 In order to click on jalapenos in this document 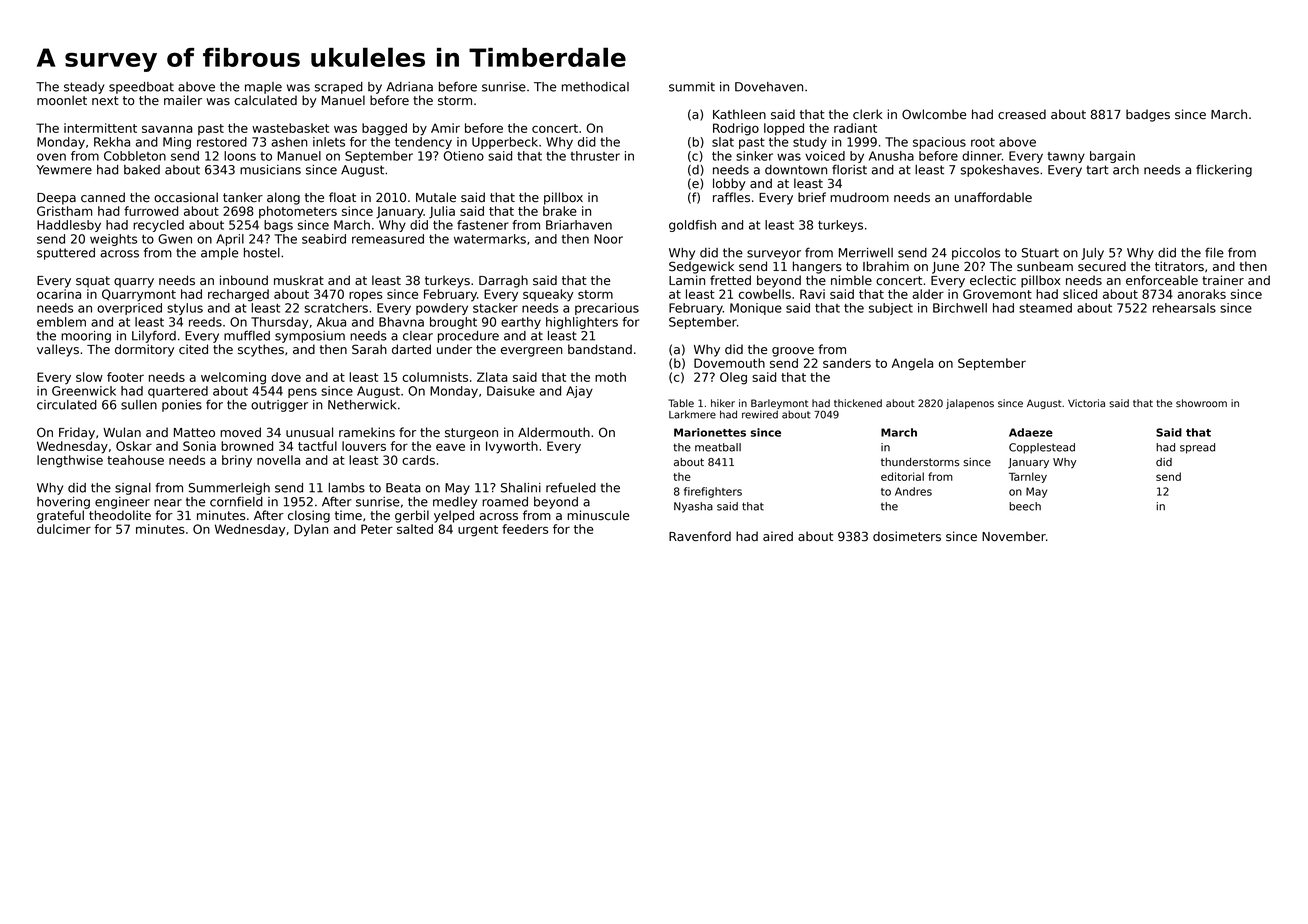, I will do `click(970, 404)`.
